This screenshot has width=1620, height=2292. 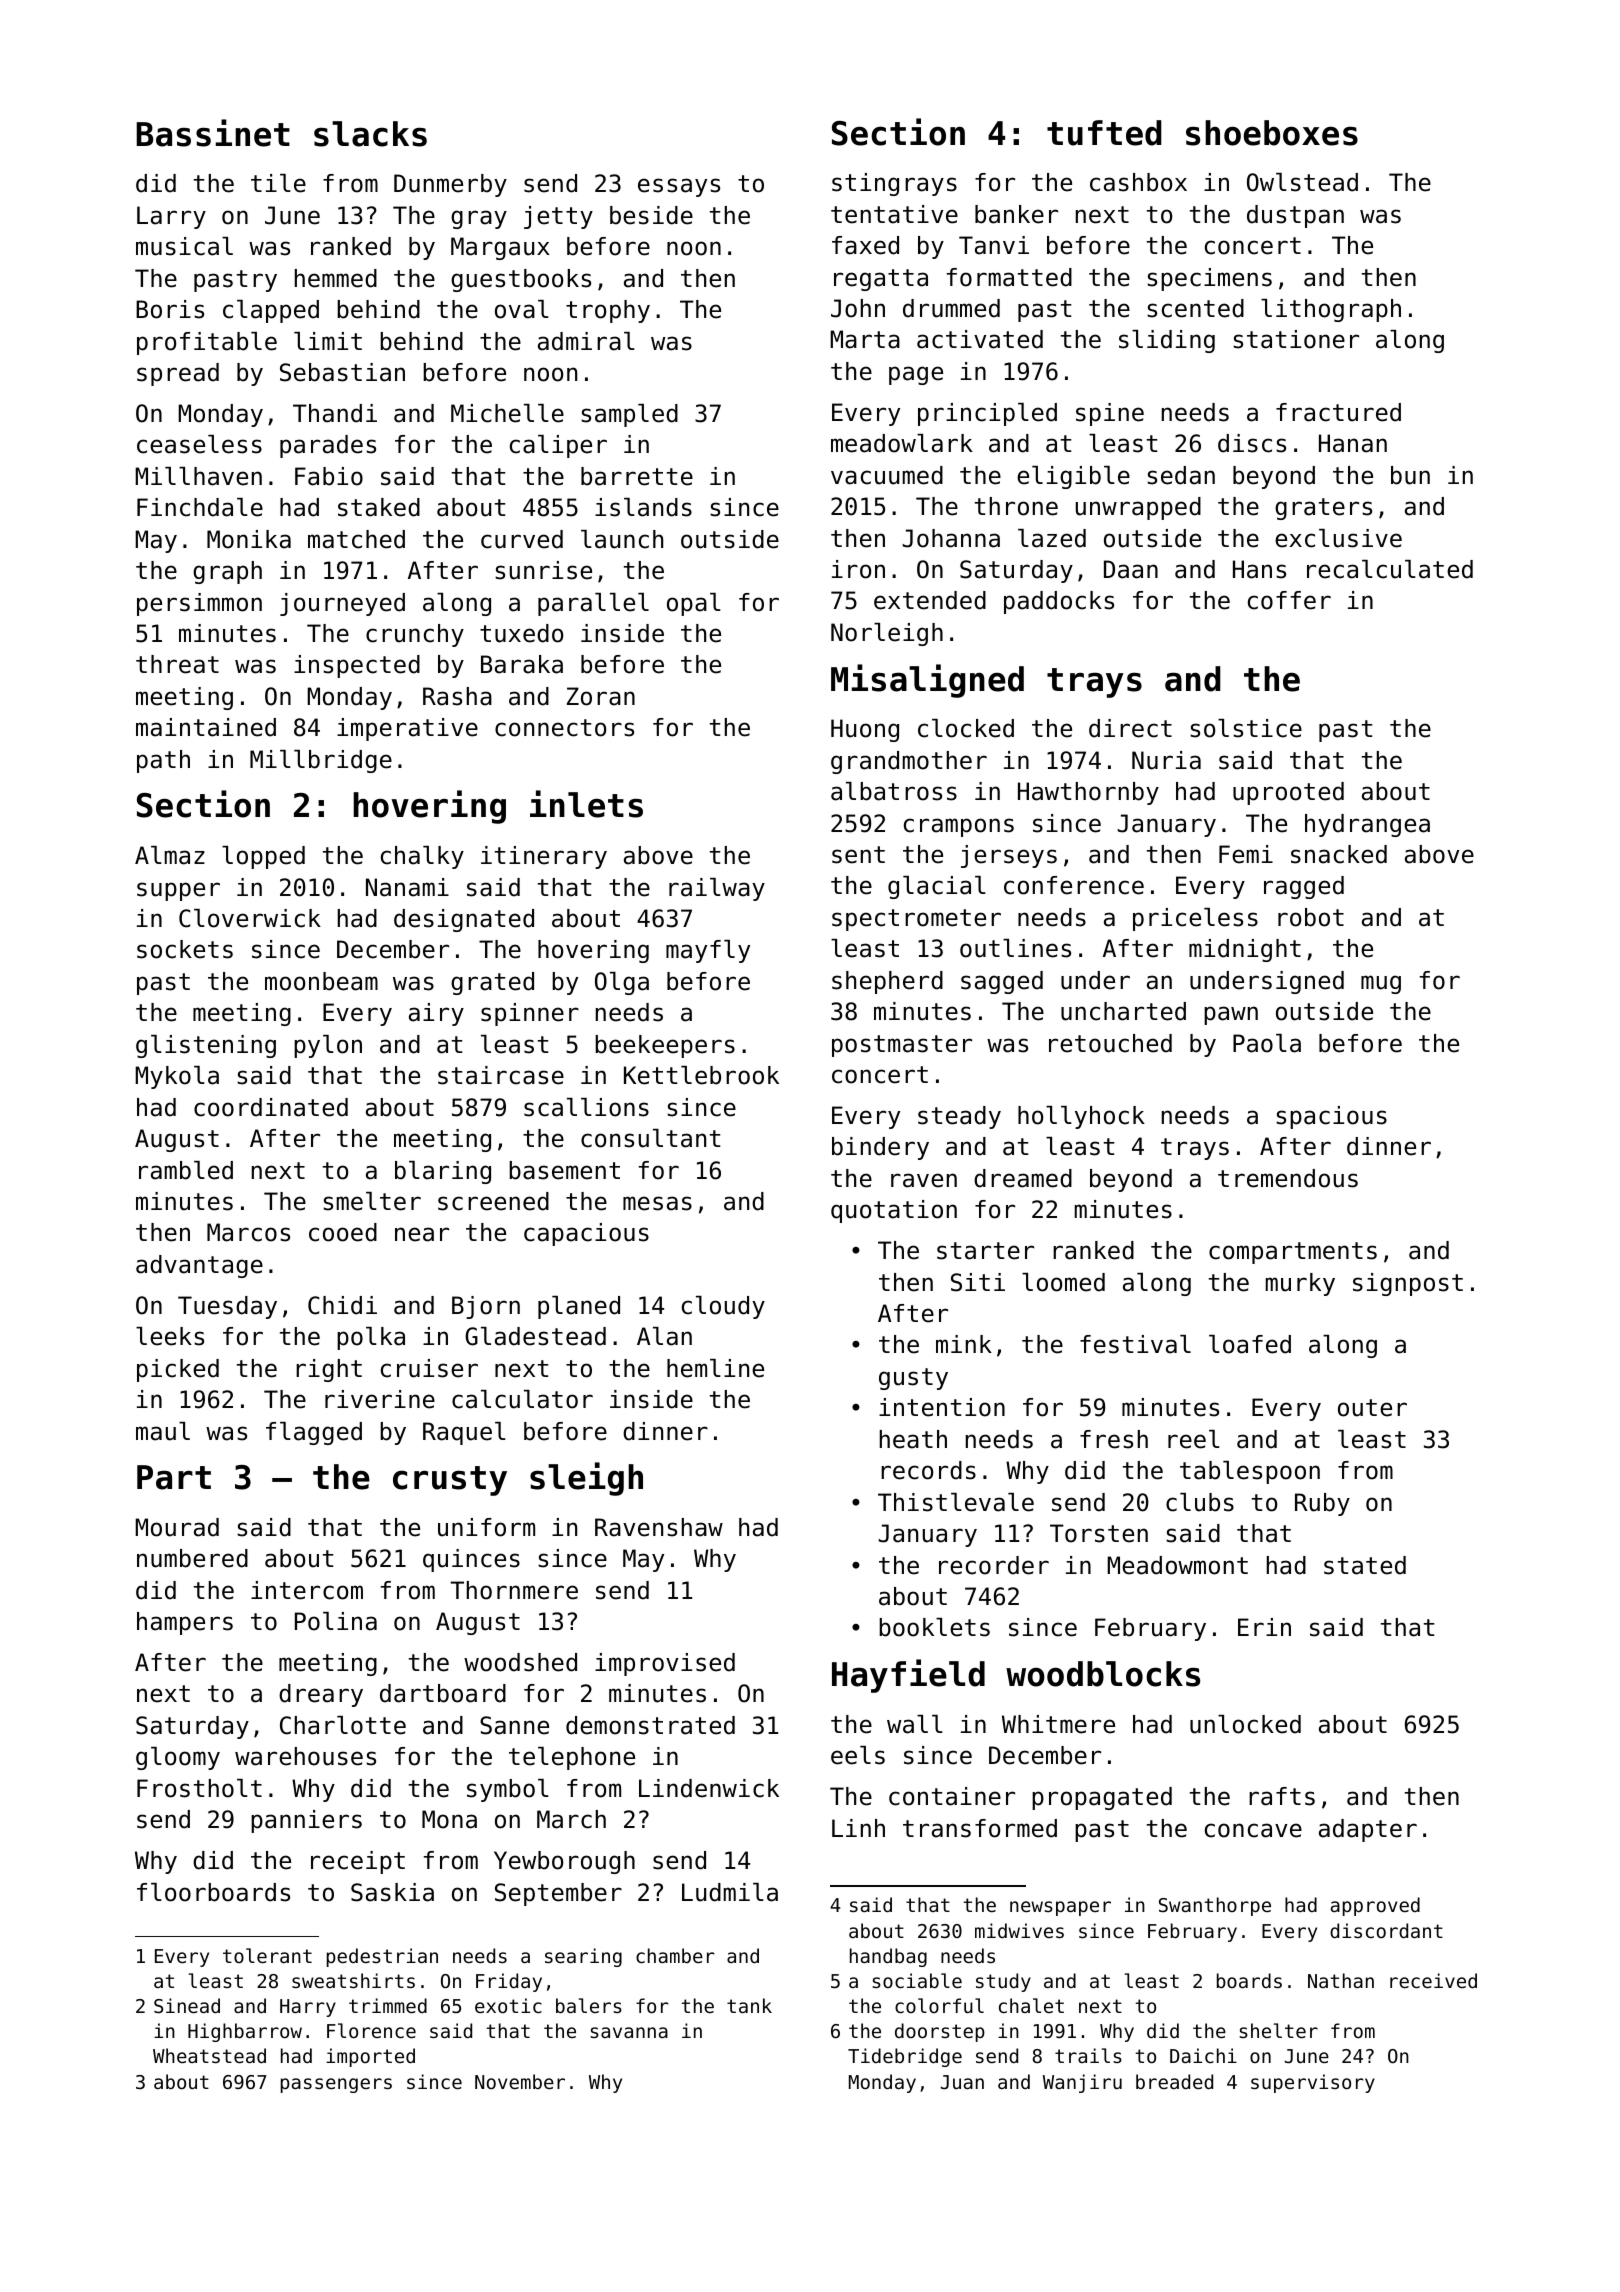 I want to click on grandmother, so click(x=909, y=762).
